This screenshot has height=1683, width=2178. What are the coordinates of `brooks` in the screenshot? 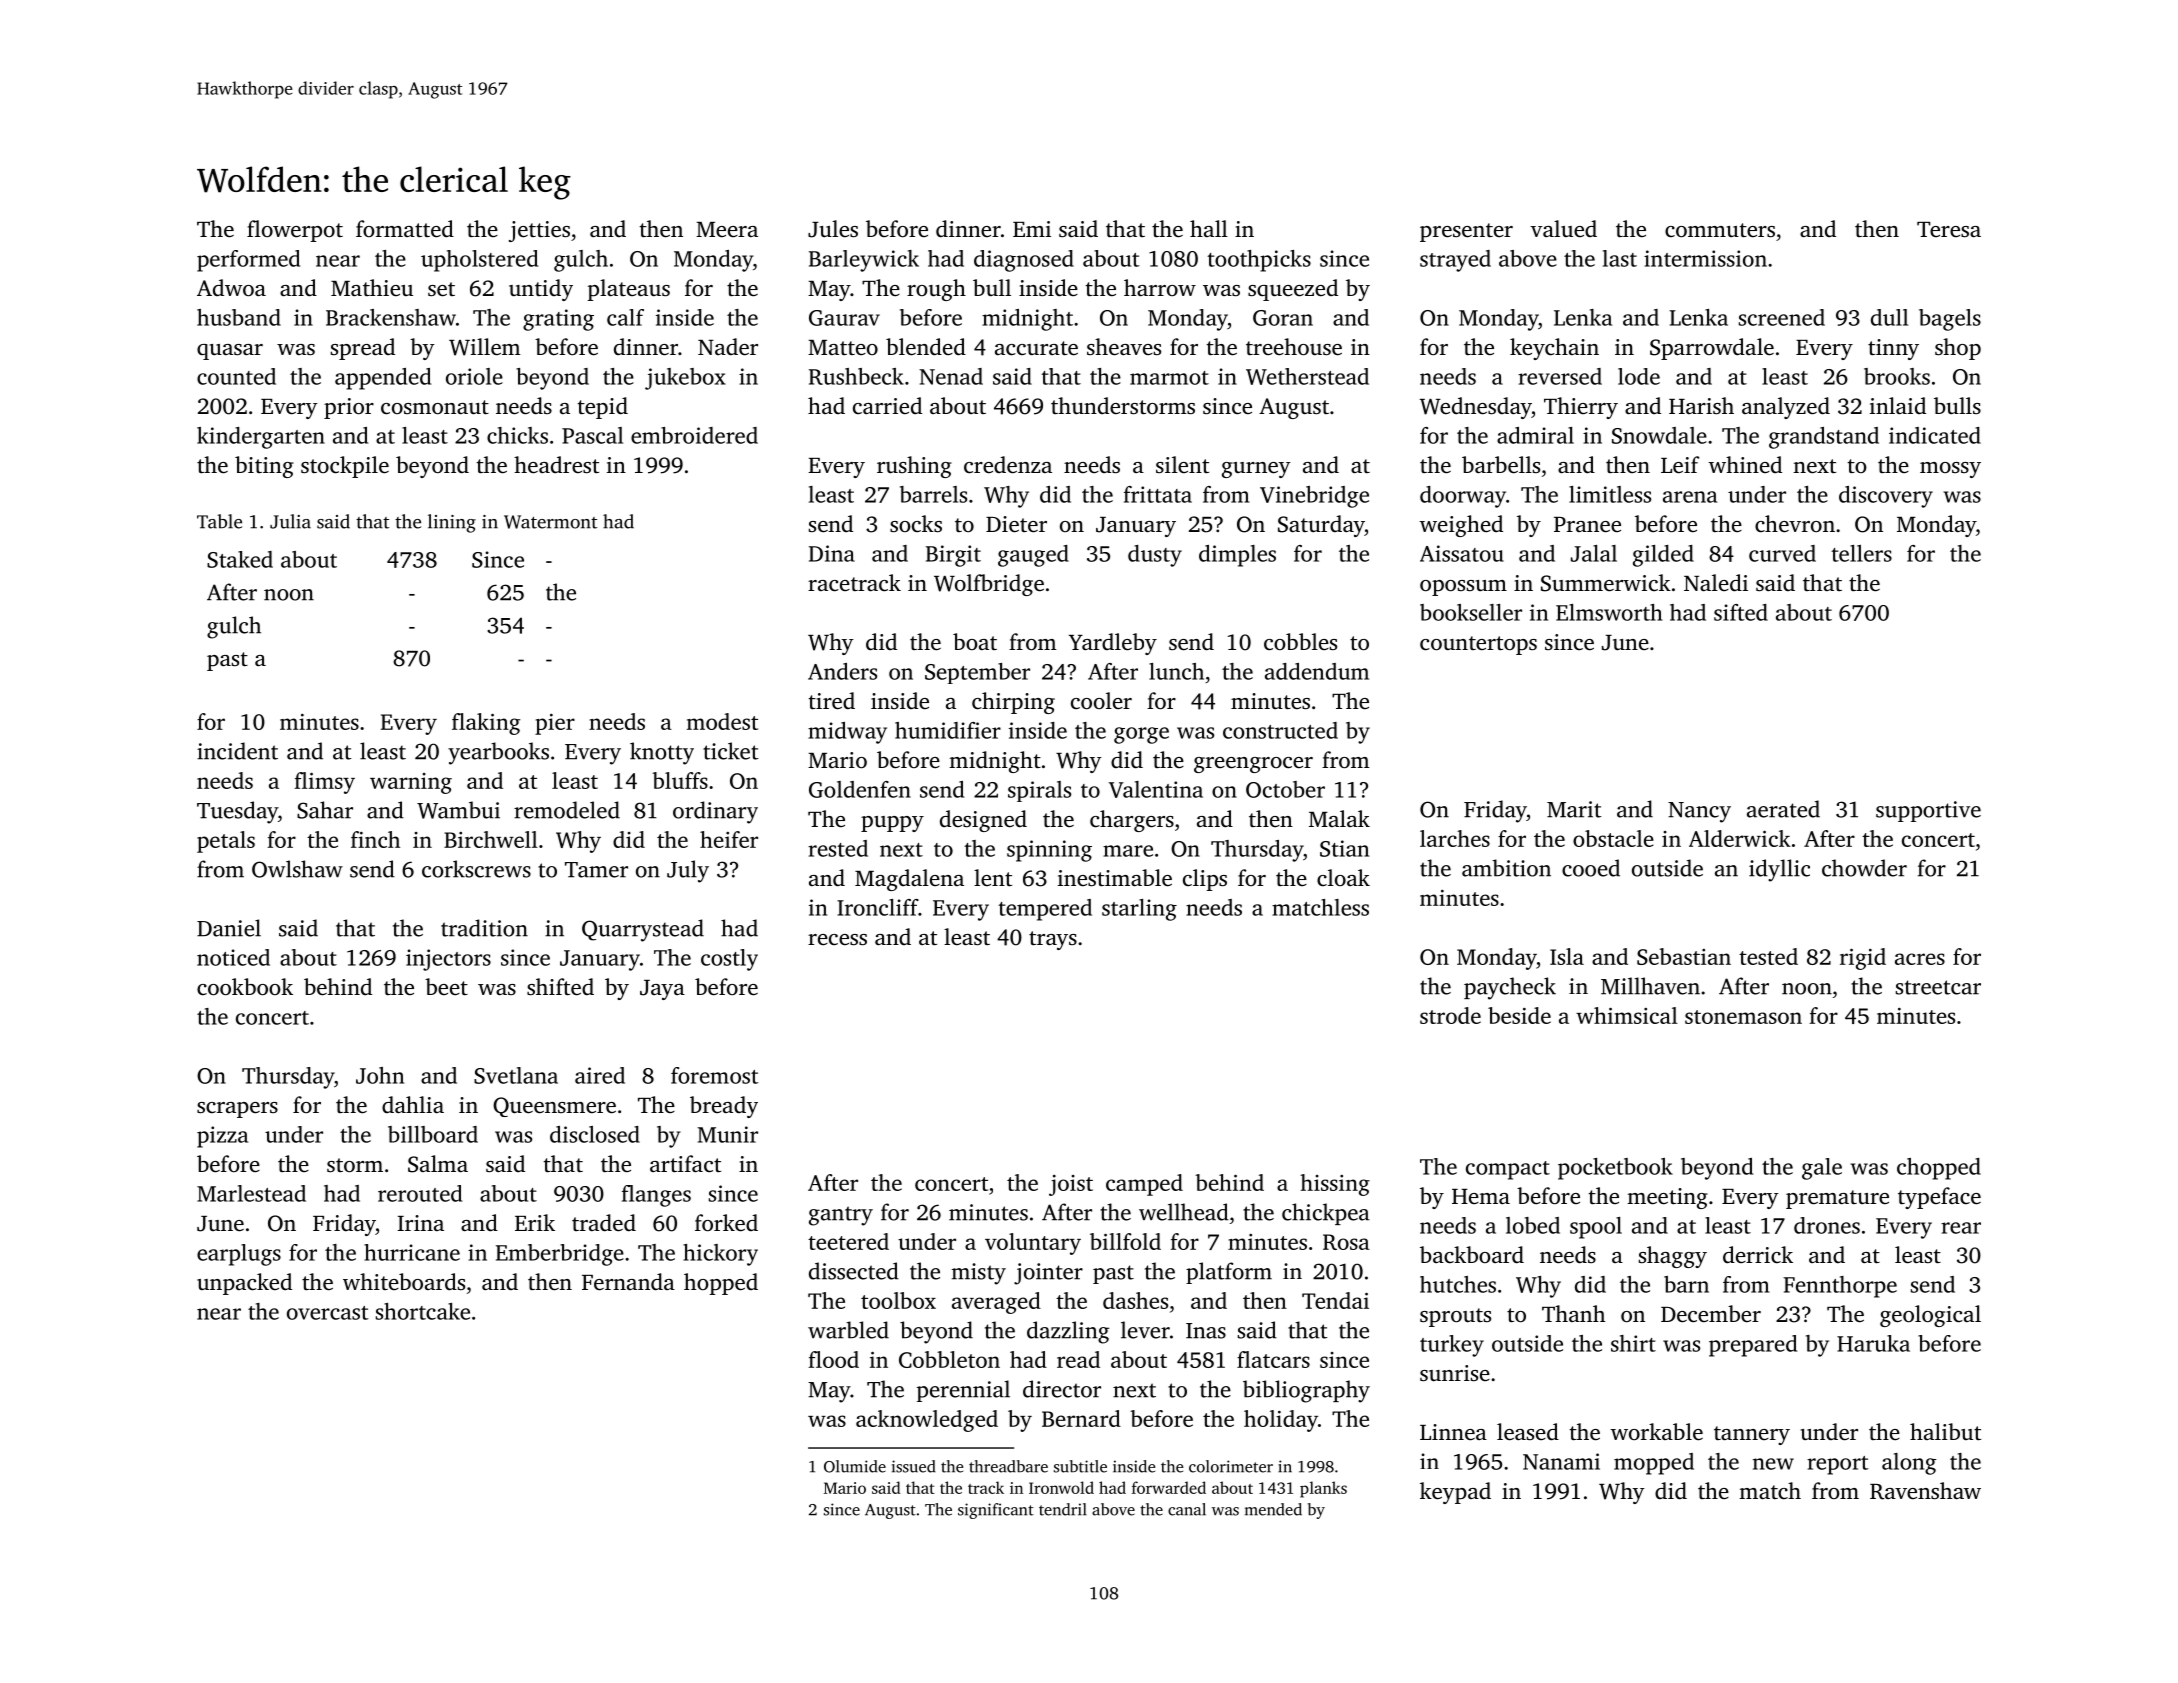 It's located at (1897, 376).
